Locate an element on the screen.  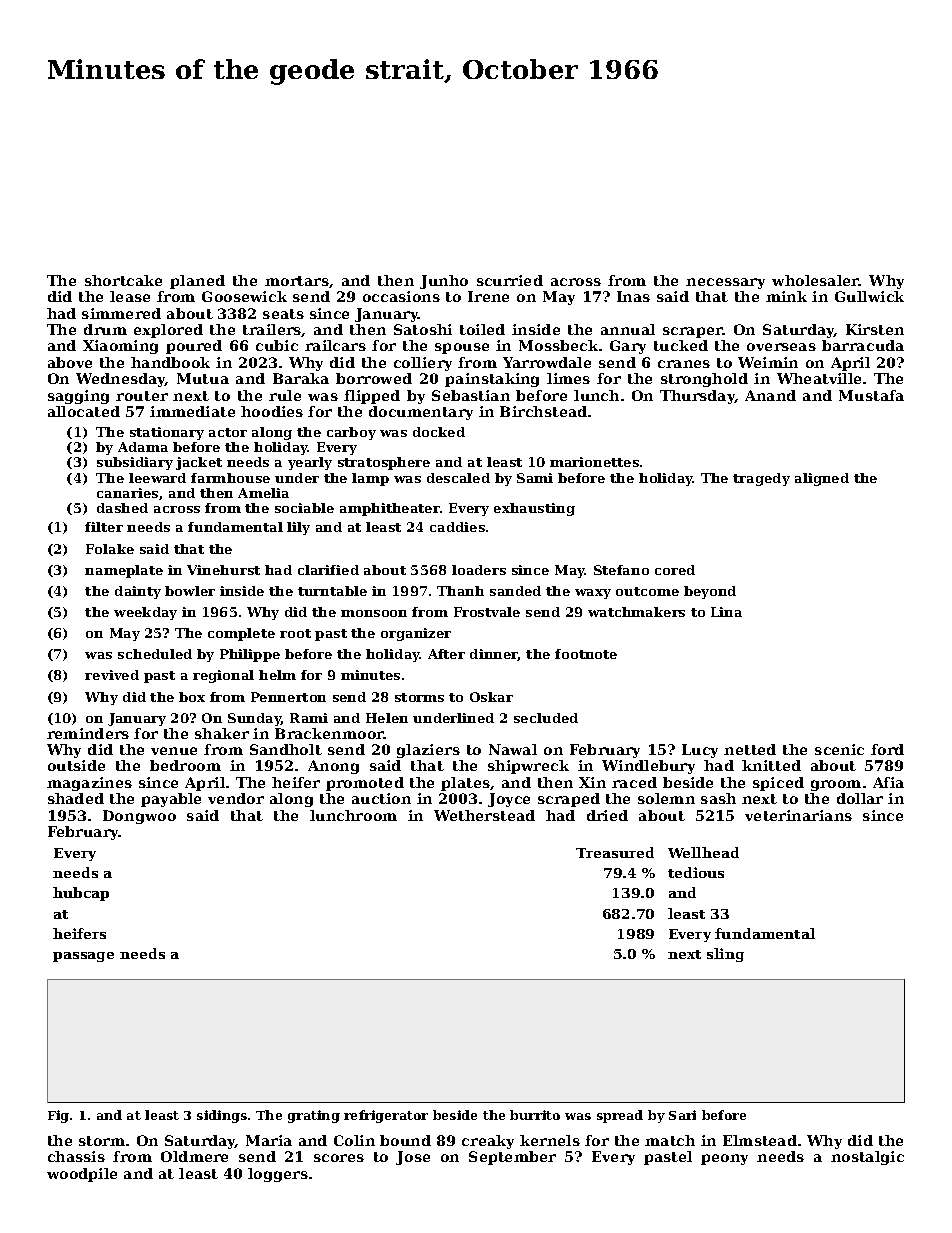
canaries is located at coordinates (127, 493).
